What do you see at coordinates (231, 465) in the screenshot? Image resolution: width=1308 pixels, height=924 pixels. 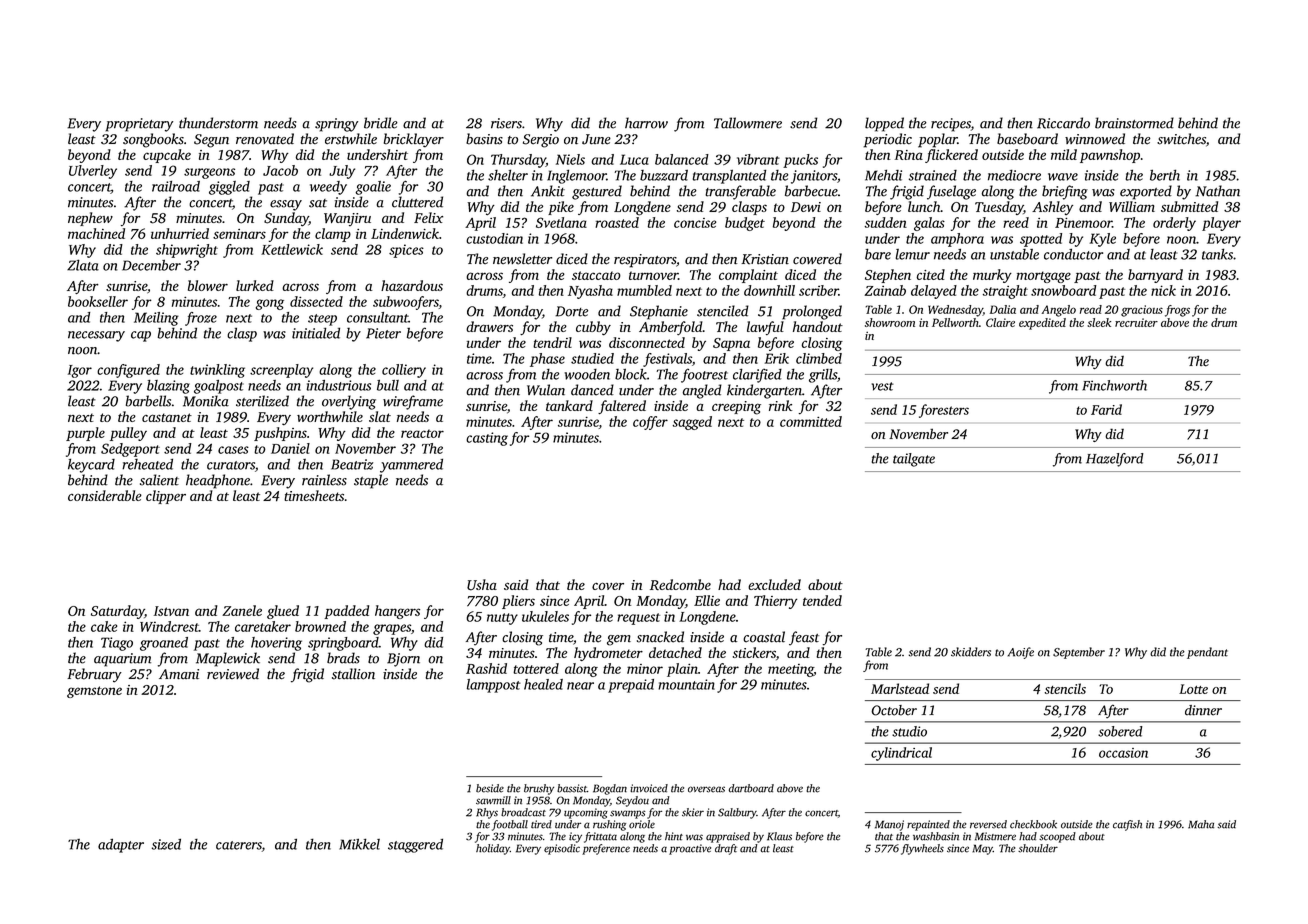 I see `curators` at bounding box center [231, 465].
